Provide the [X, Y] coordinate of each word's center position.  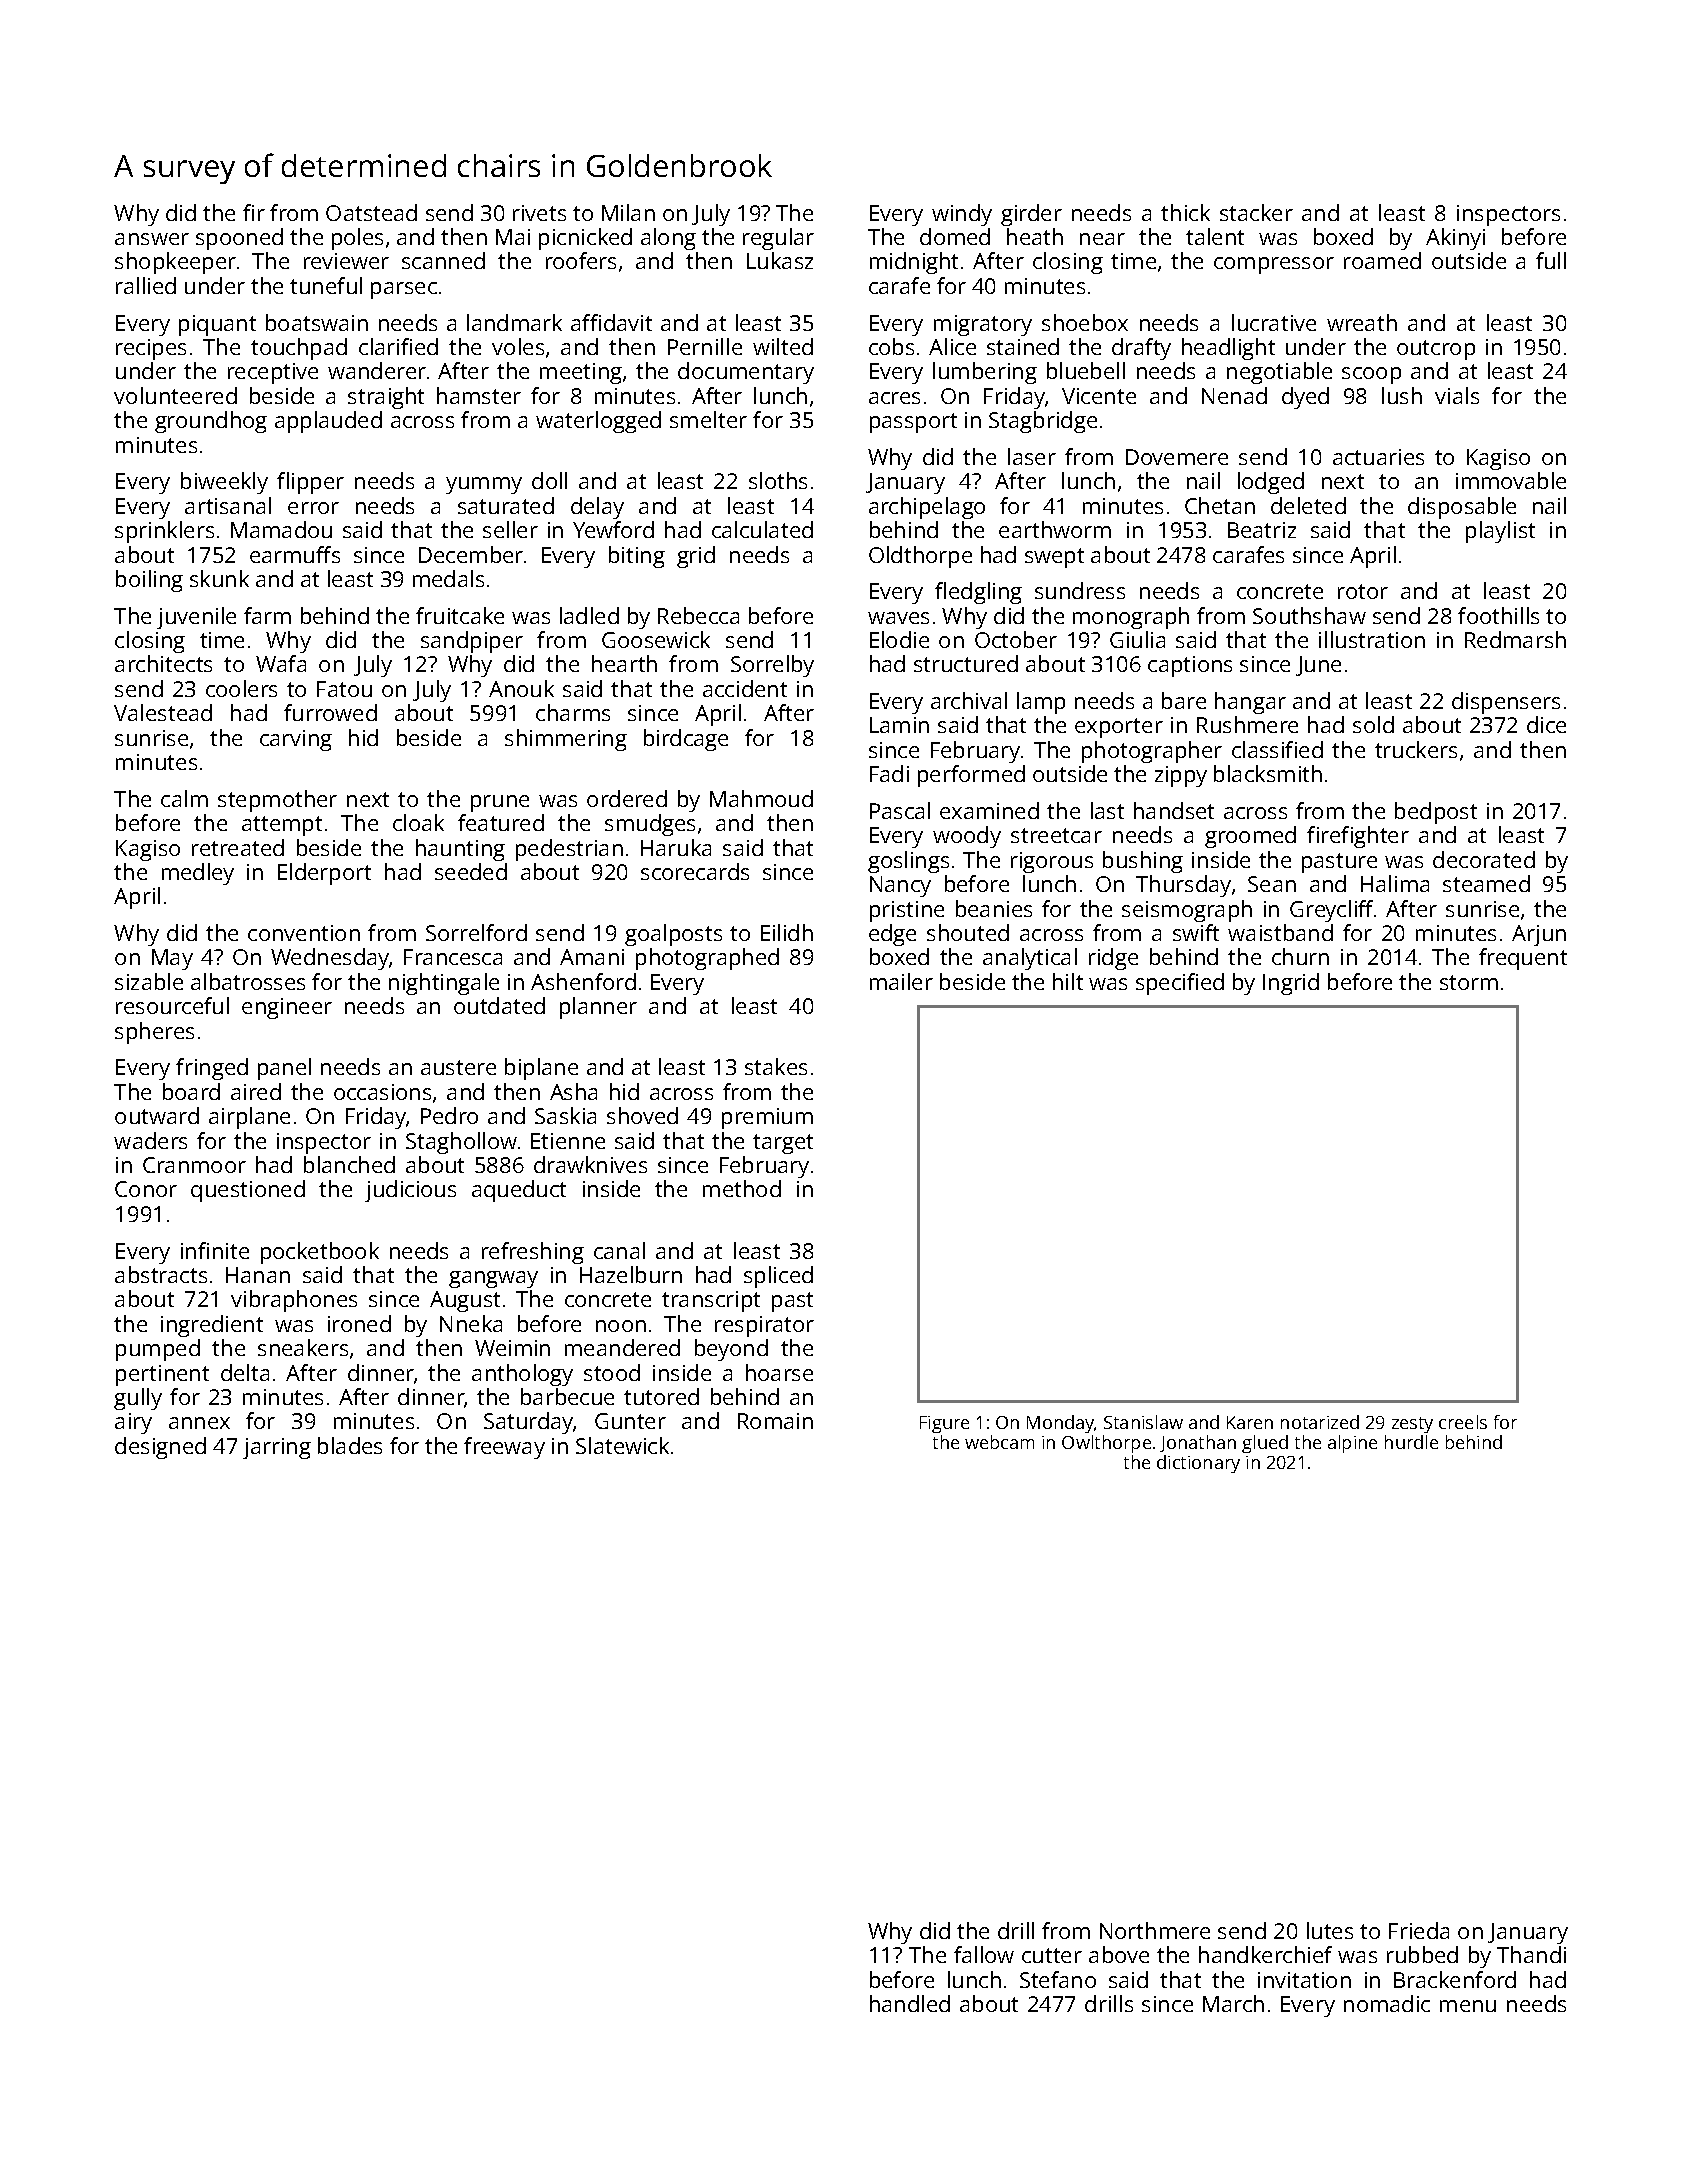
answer [152, 239]
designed [160, 1448]
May [172, 959]
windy [962, 215]
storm [1469, 982]
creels [1463, 1422]
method [742, 1188]
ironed [359, 1323]
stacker [1256, 212]
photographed [707, 959]
